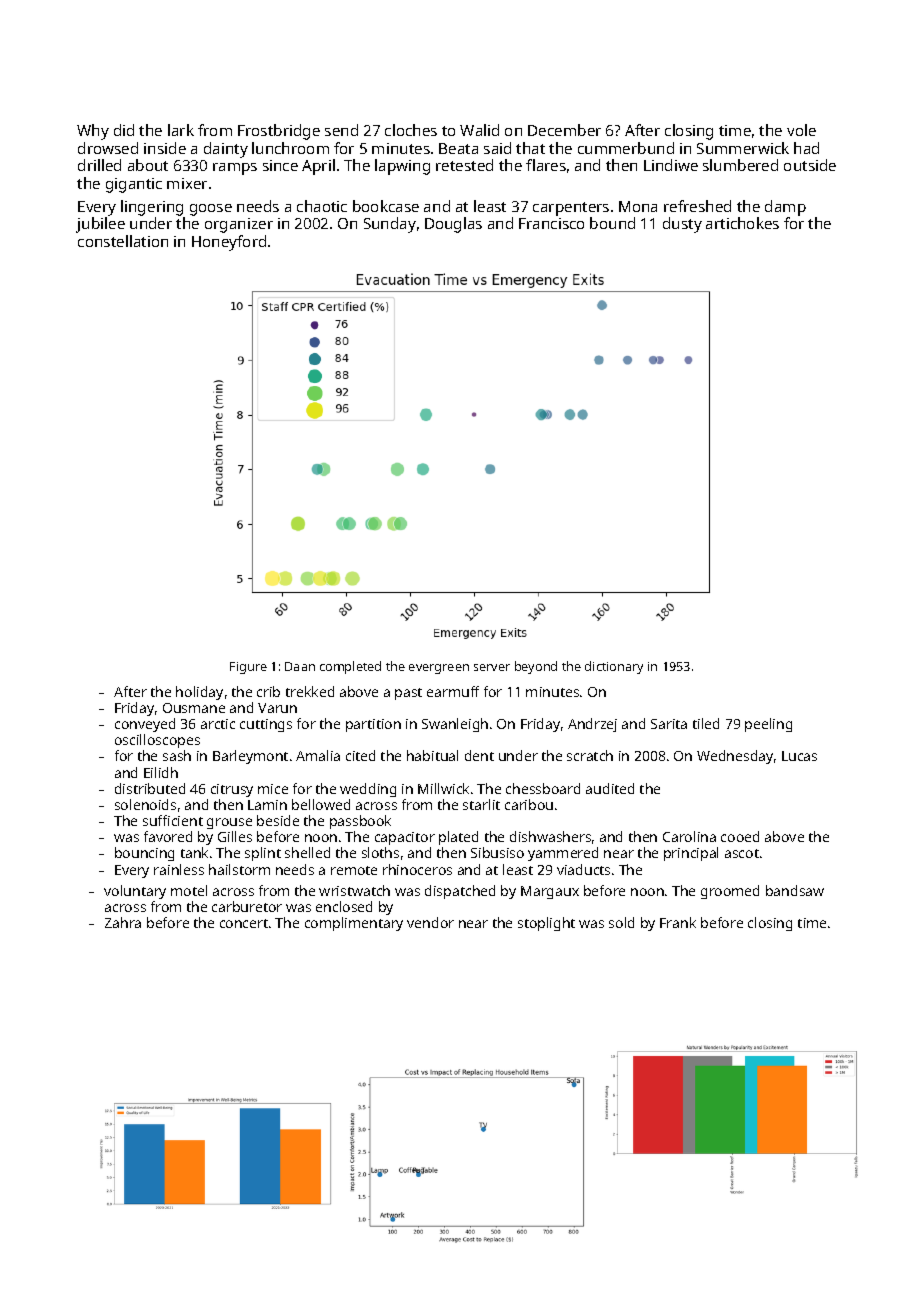 The height and width of the screenshot is (1314, 924). What do you see at coordinates (801, 130) in the screenshot?
I see `vole` at bounding box center [801, 130].
